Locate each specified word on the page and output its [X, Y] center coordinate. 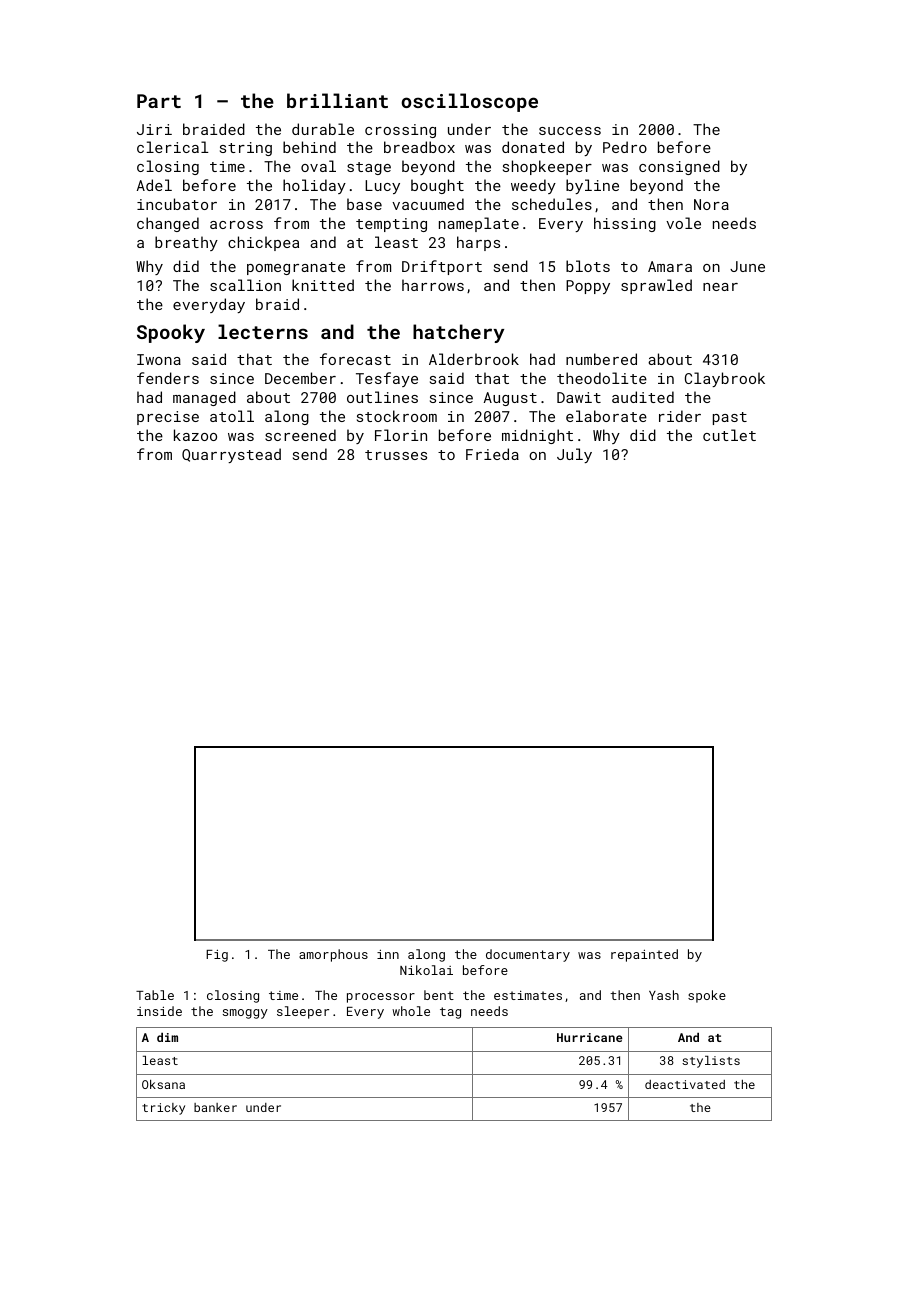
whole [411, 1011]
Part [159, 101]
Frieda [492, 454]
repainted [644, 955]
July [574, 455]
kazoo [195, 435]
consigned [679, 167]
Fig [217, 955]
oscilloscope [469, 102]
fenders [168, 378]
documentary [528, 955]
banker [215, 1107]
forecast [355, 359]
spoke [707, 996]
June [747, 266]
